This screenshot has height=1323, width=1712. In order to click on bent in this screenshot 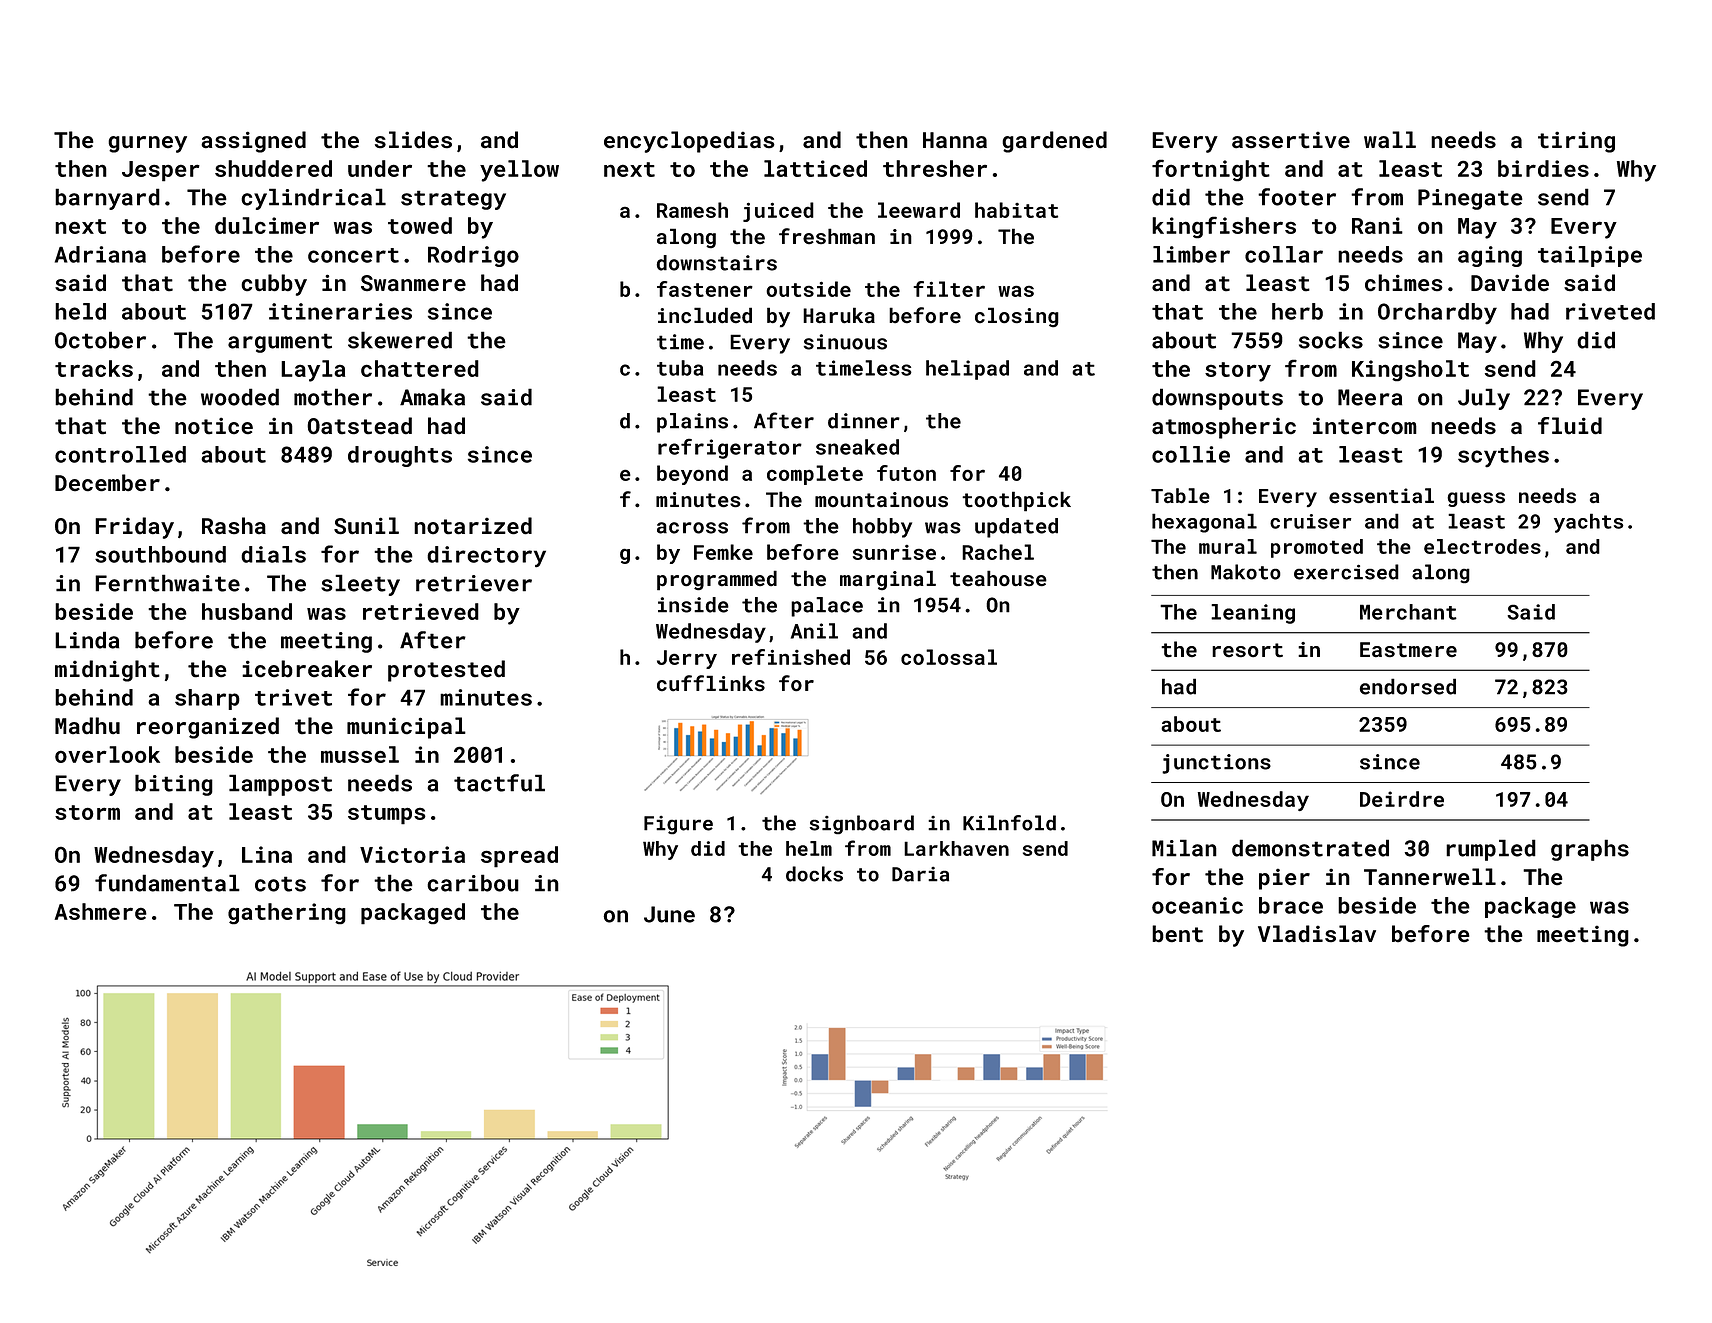, I will do `click(1177, 934)`.
